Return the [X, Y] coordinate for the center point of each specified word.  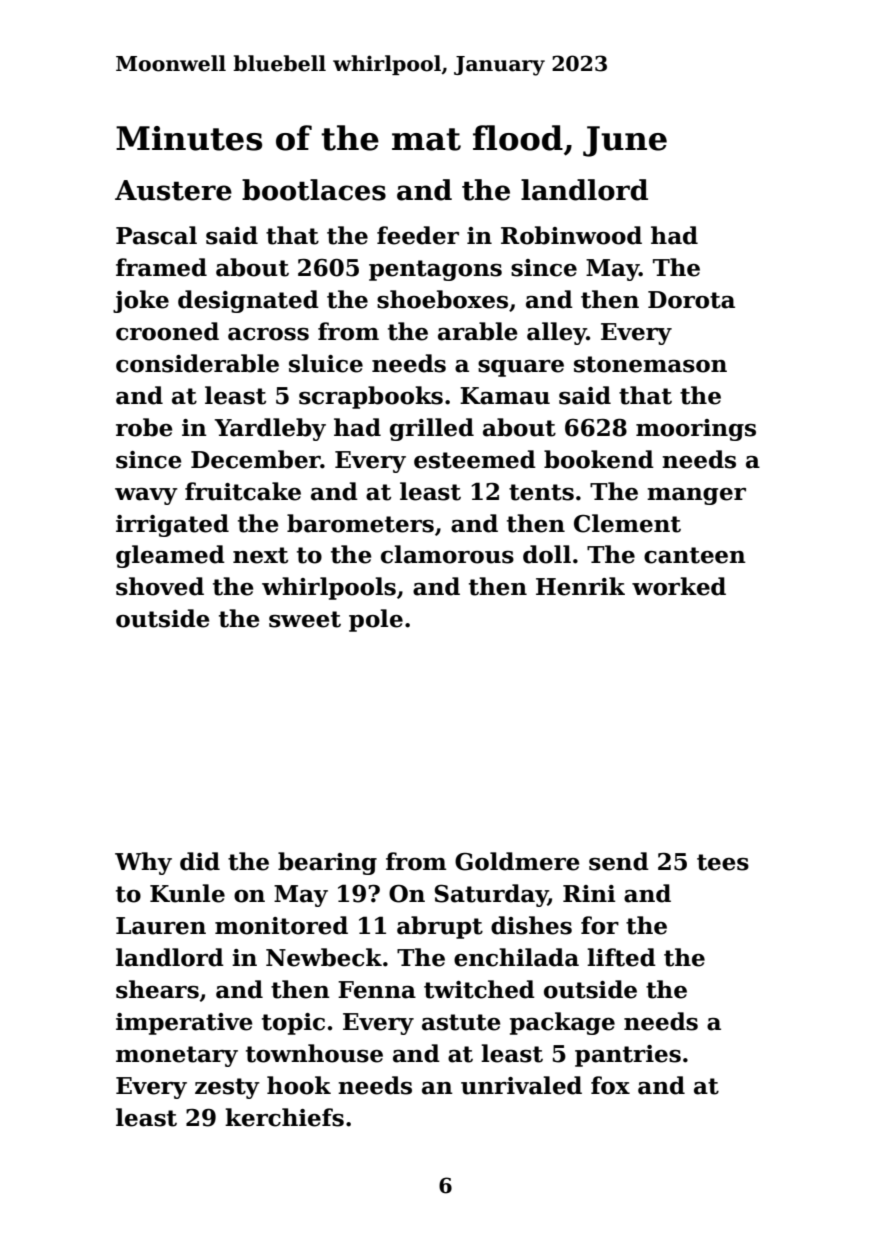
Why [143, 863]
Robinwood [571, 235]
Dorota [691, 300]
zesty [227, 1088]
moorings [696, 430]
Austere [173, 190]
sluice [326, 363]
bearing [327, 863]
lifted [621, 957]
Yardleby [270, 429]
